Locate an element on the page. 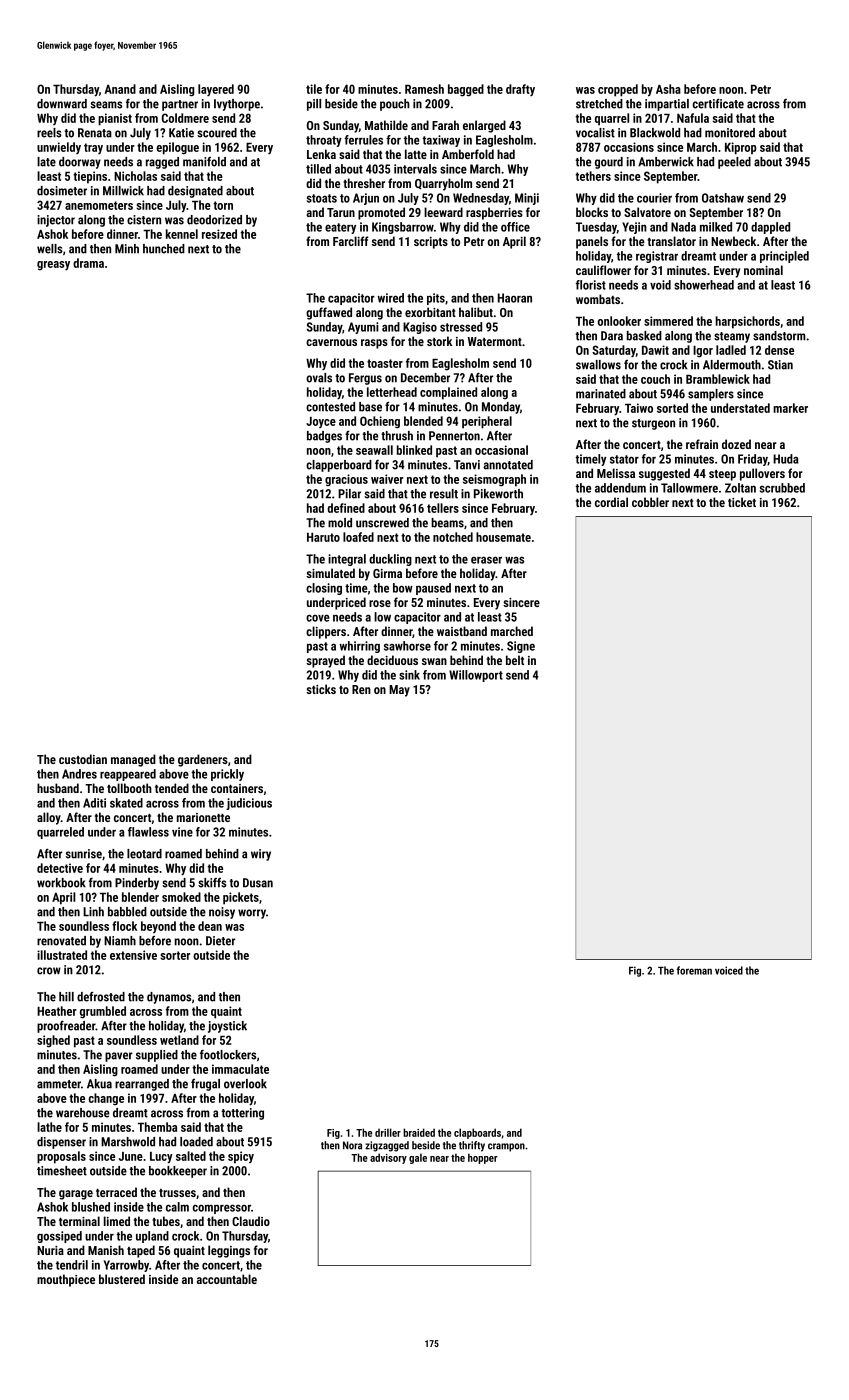 The width and height of the document is (849, 1400). enlarged is located at coordinates (484, 126).
